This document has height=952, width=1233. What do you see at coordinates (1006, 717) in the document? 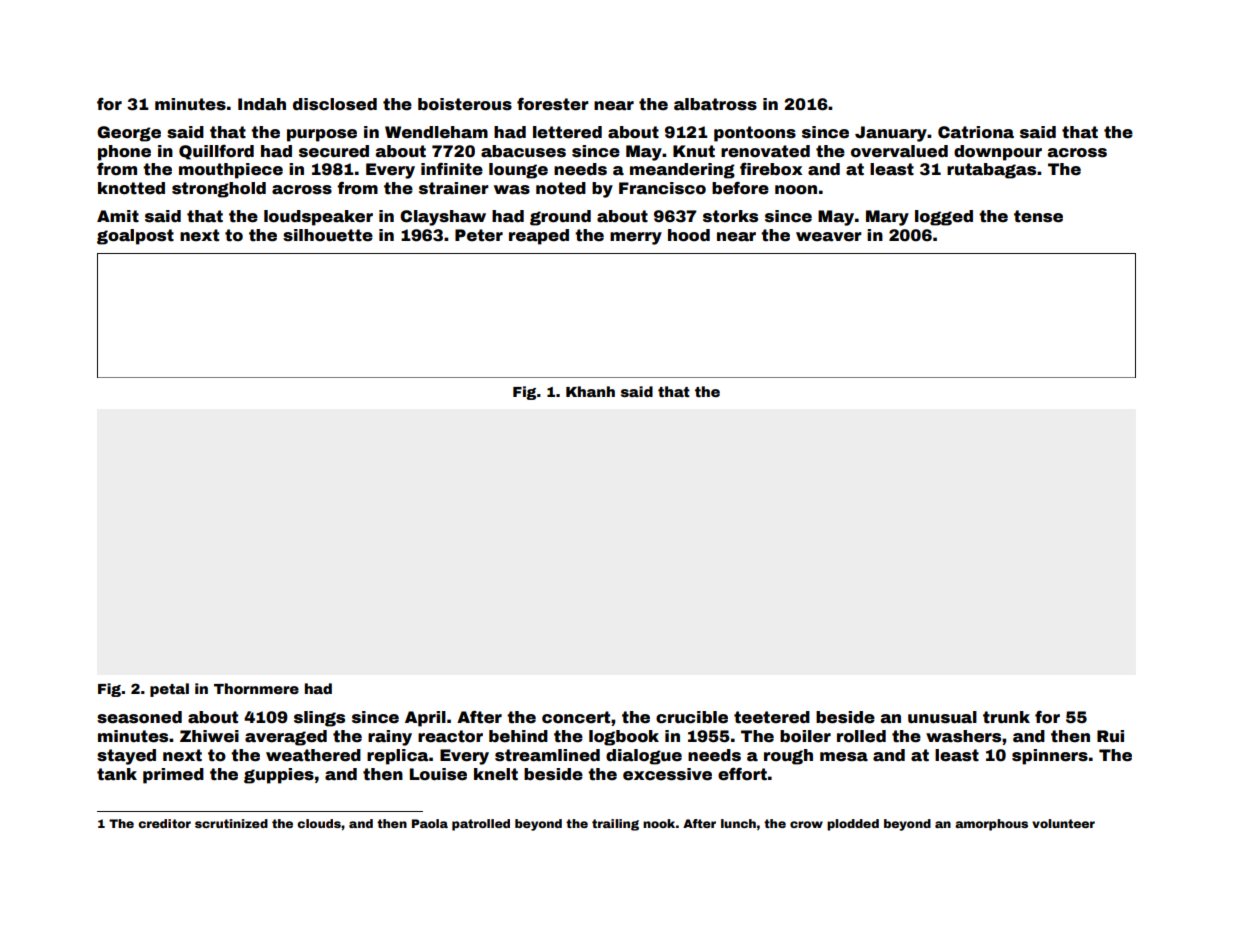
I see `trunk` at bounding box center [1006, 717].
